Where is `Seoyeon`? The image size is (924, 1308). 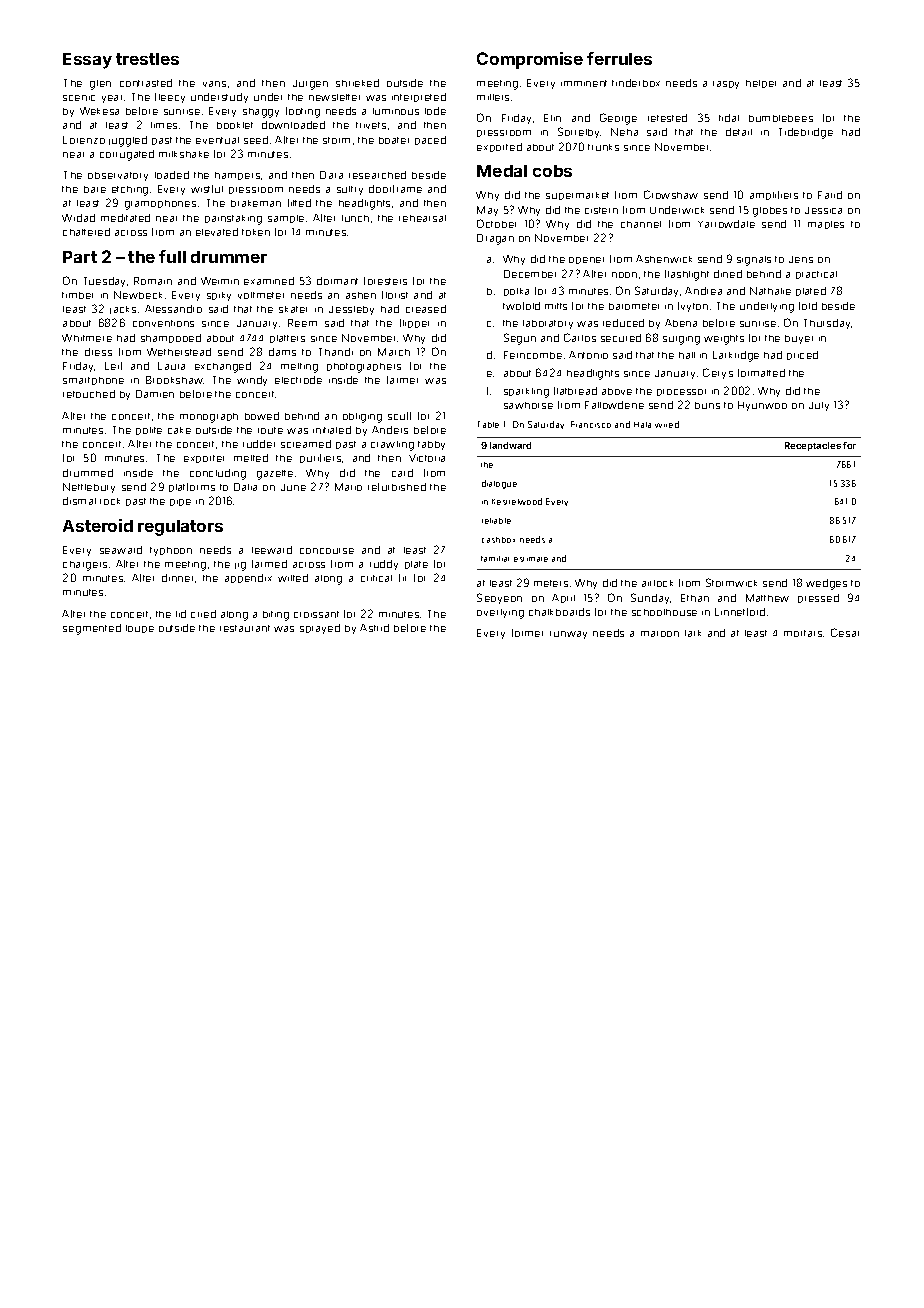
Seoyeon is located at coordinates (499, 598).
